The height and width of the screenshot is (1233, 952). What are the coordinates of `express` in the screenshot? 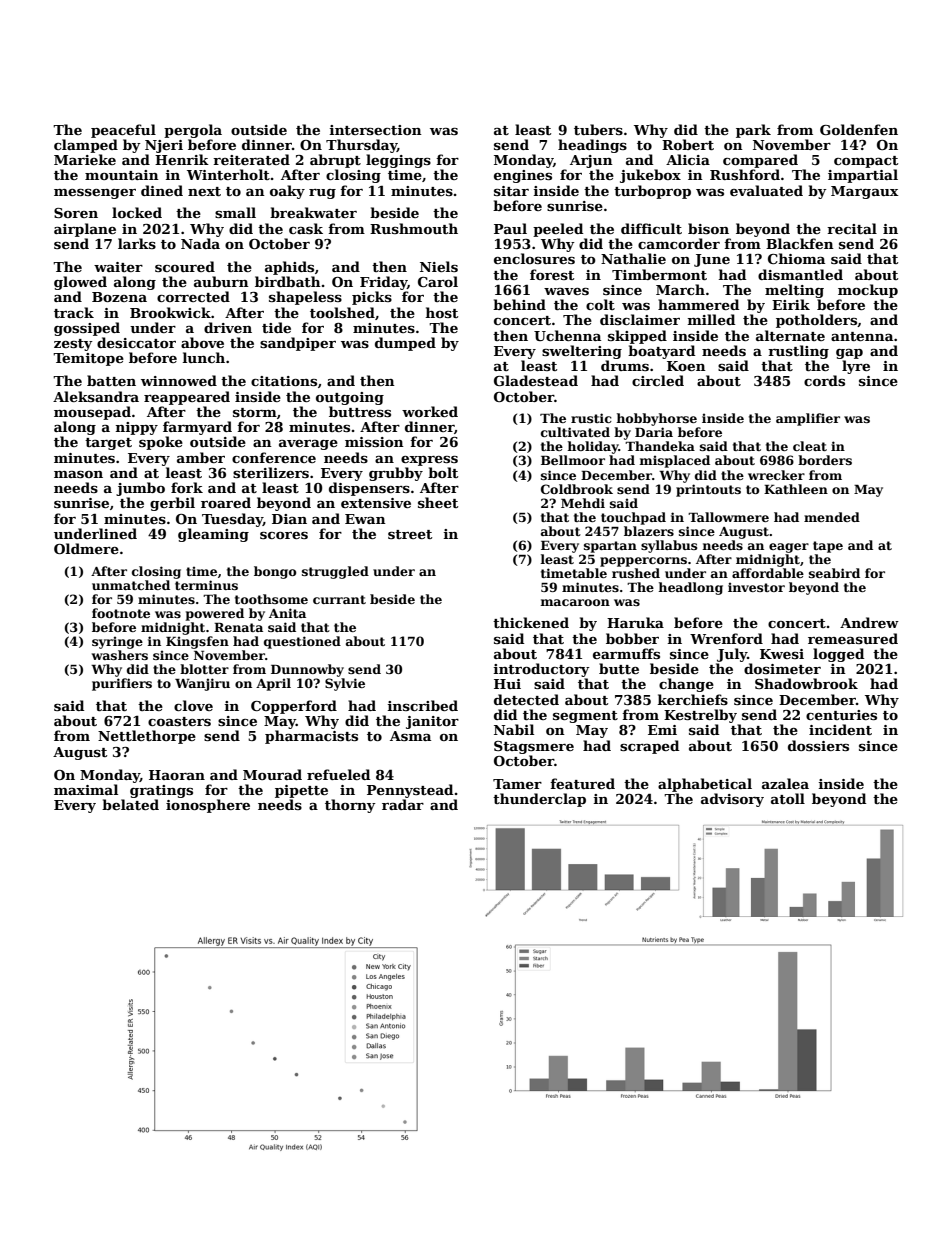 It's located at (429, 461).
